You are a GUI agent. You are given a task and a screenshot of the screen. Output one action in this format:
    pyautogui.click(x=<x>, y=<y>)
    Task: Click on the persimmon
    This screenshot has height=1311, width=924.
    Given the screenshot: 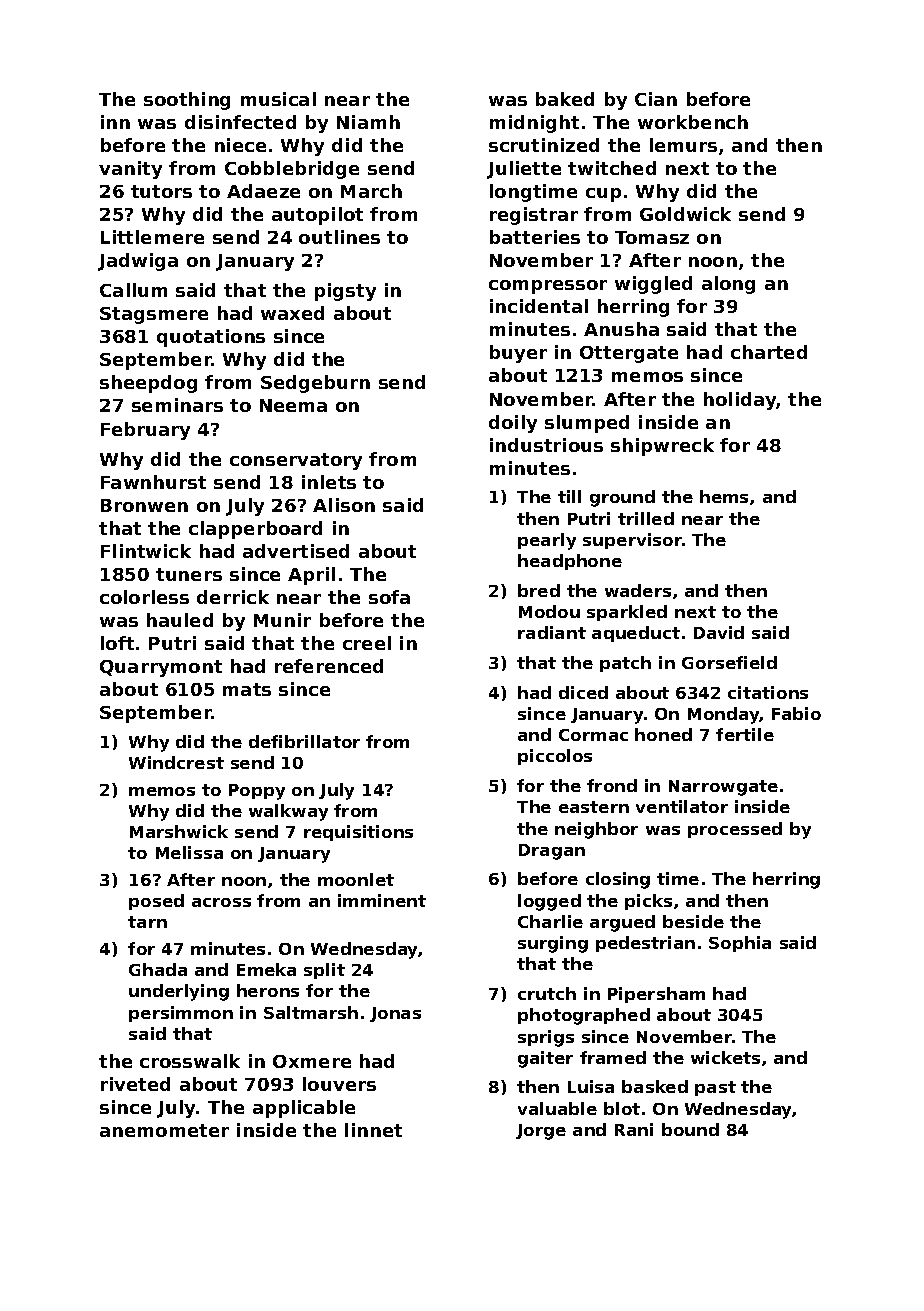 What is the action you would take?
    pyautogui.click(x=181, y=1014)
